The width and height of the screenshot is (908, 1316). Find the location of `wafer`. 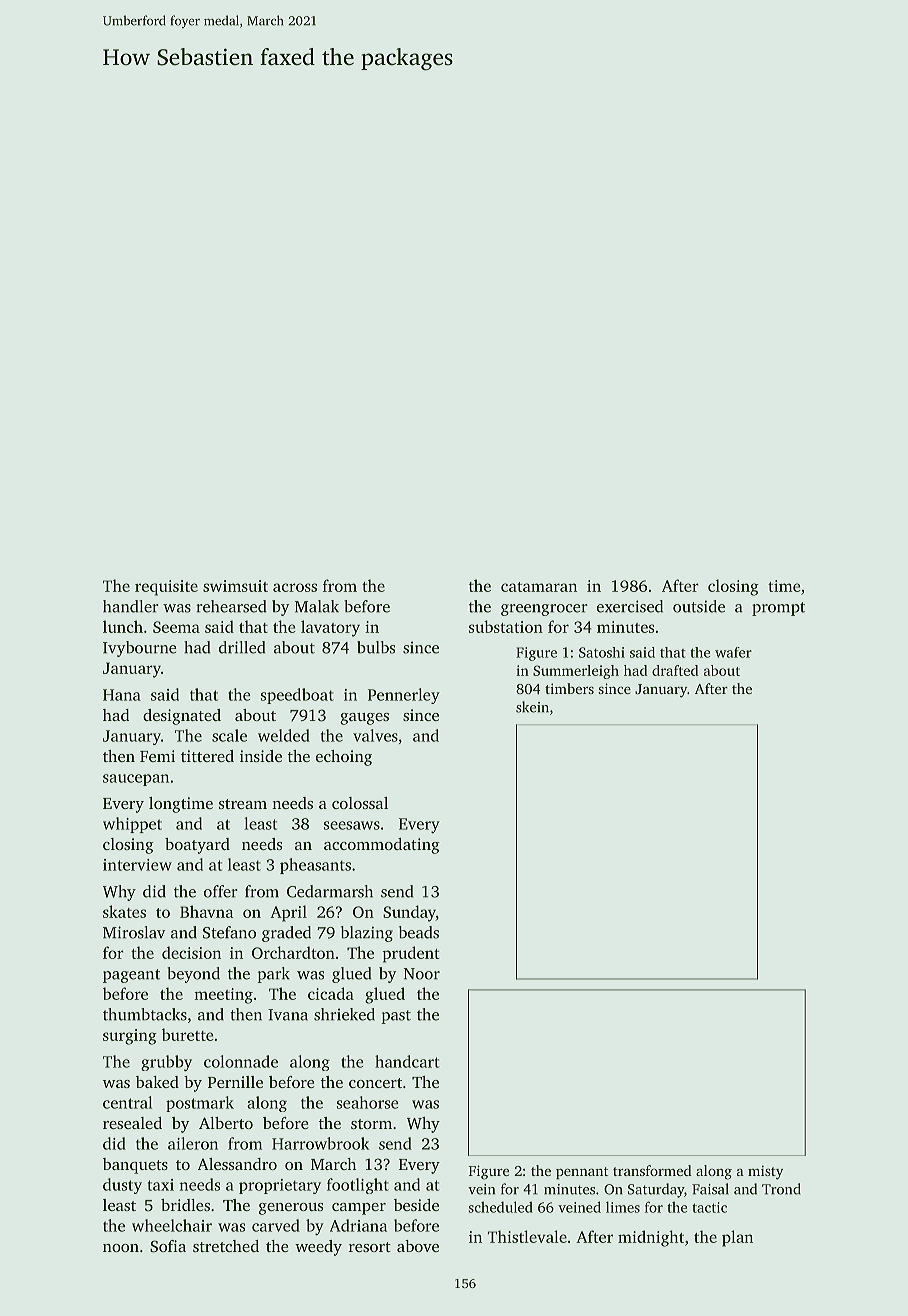

wafer is located at coordinates (733, 652).
